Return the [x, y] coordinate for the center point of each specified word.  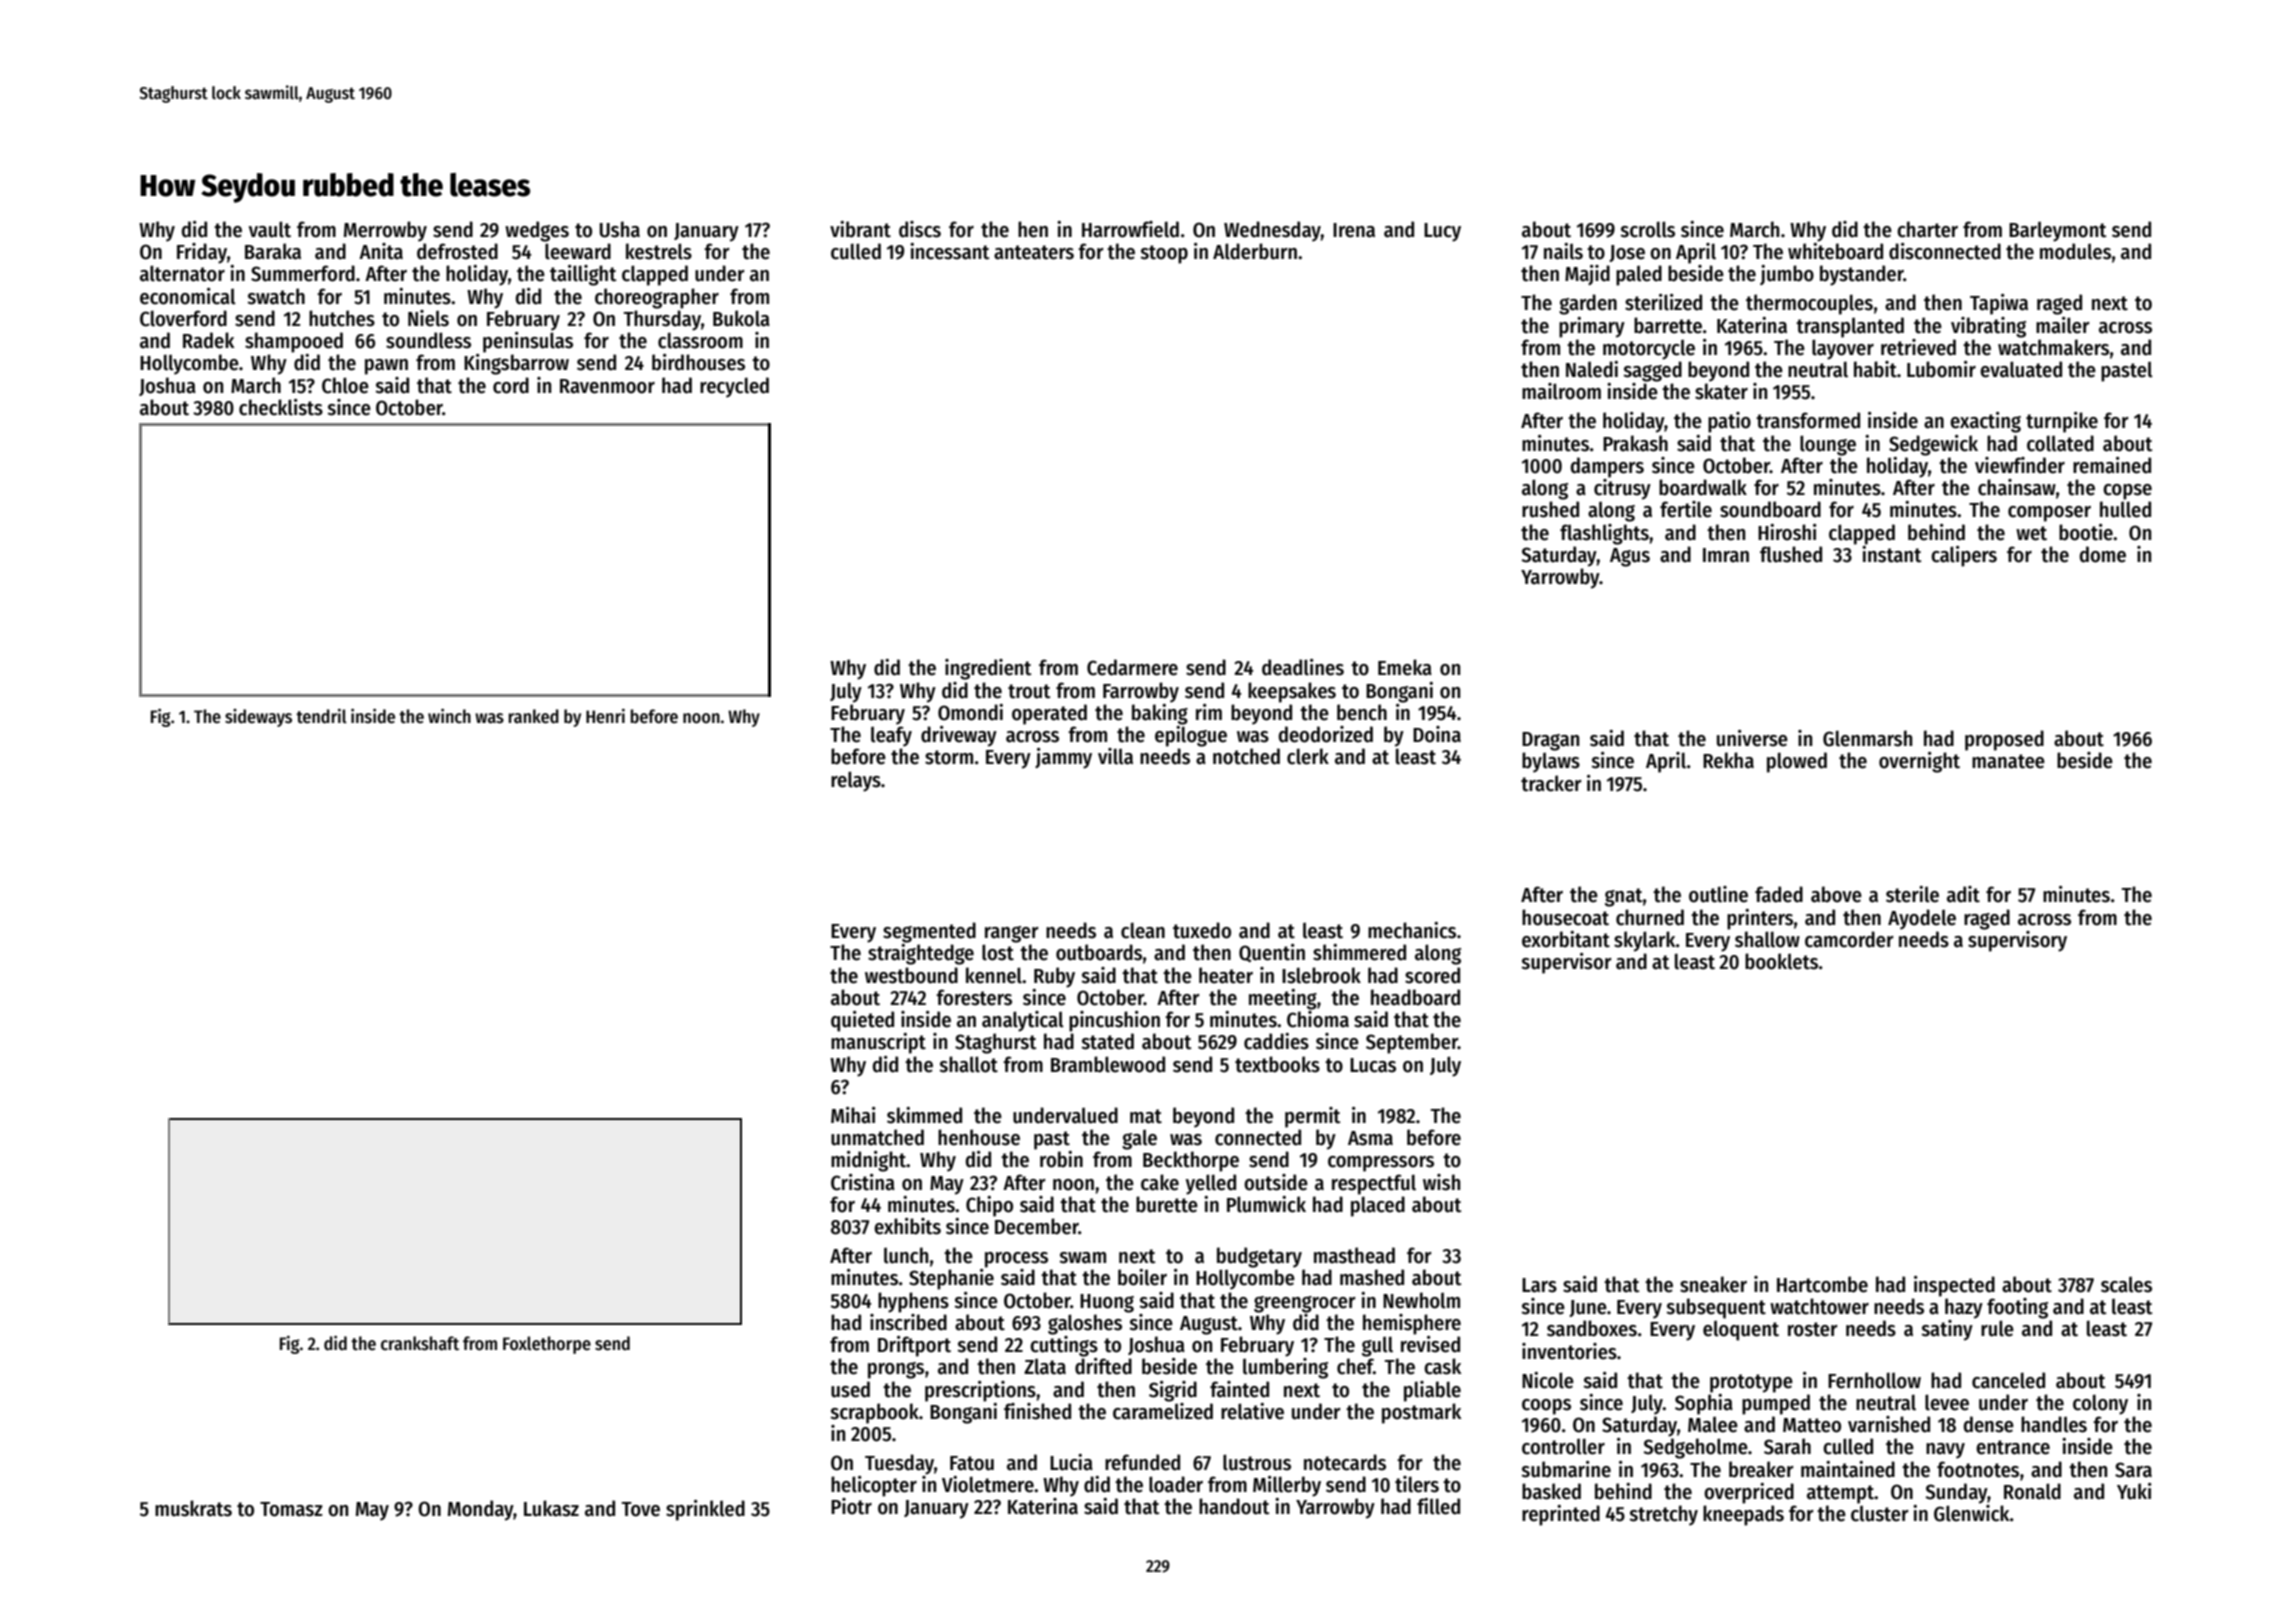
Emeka [1405, 667]
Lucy [1442, 232]
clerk [1308, 756]
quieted [862, 1021]
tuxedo [1202, 930]
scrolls [1647, 229]
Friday [202, 253]
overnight [1919, 762]
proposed [2004, 740]
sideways [258, 718]
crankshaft [420, 1343]
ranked [534, 716]
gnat [1624, 897]
